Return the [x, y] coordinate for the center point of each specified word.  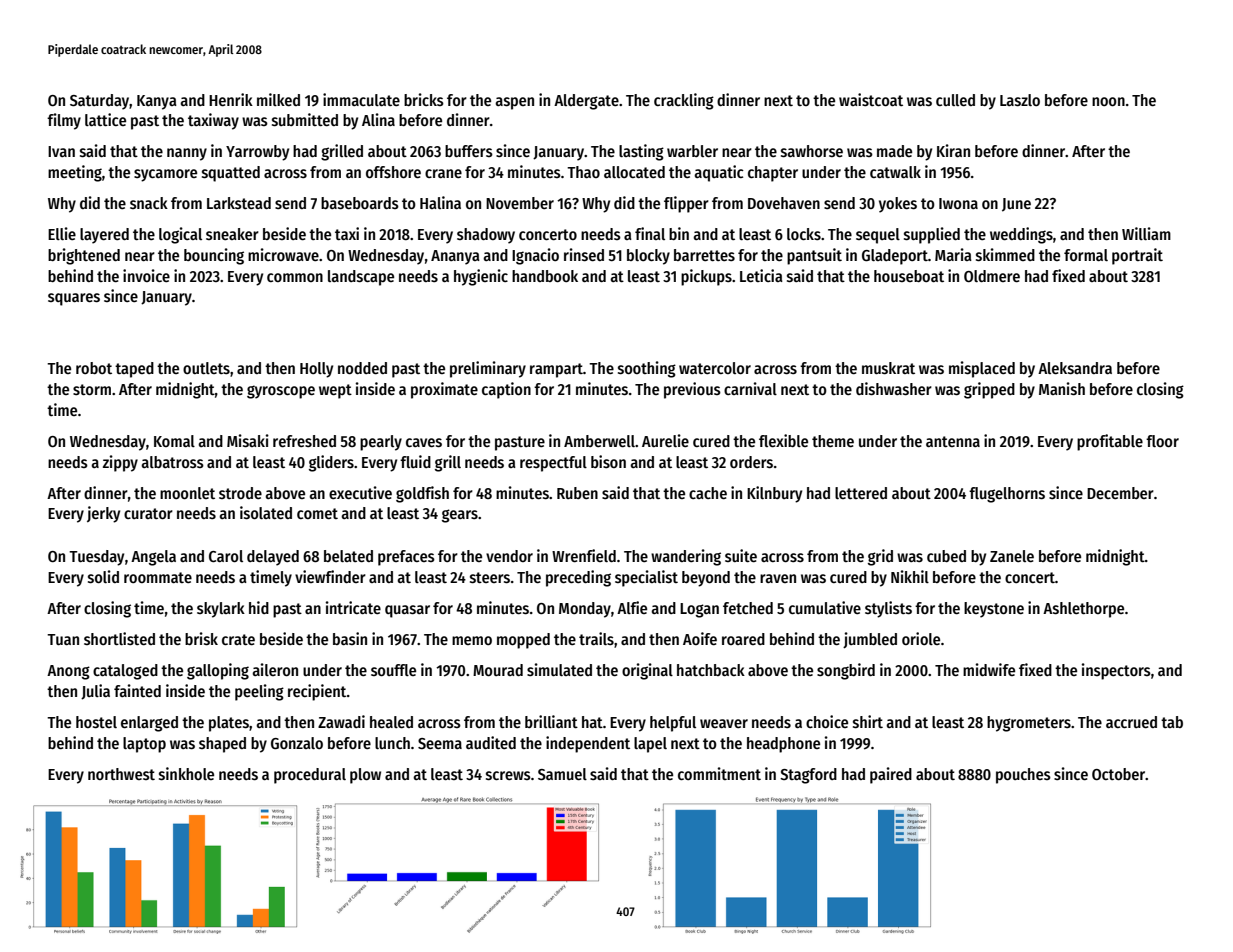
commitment [719, 773]
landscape [361, 278]
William [1146, 233]
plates [229, 724]
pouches [1023, 776]
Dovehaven [784, 203]
